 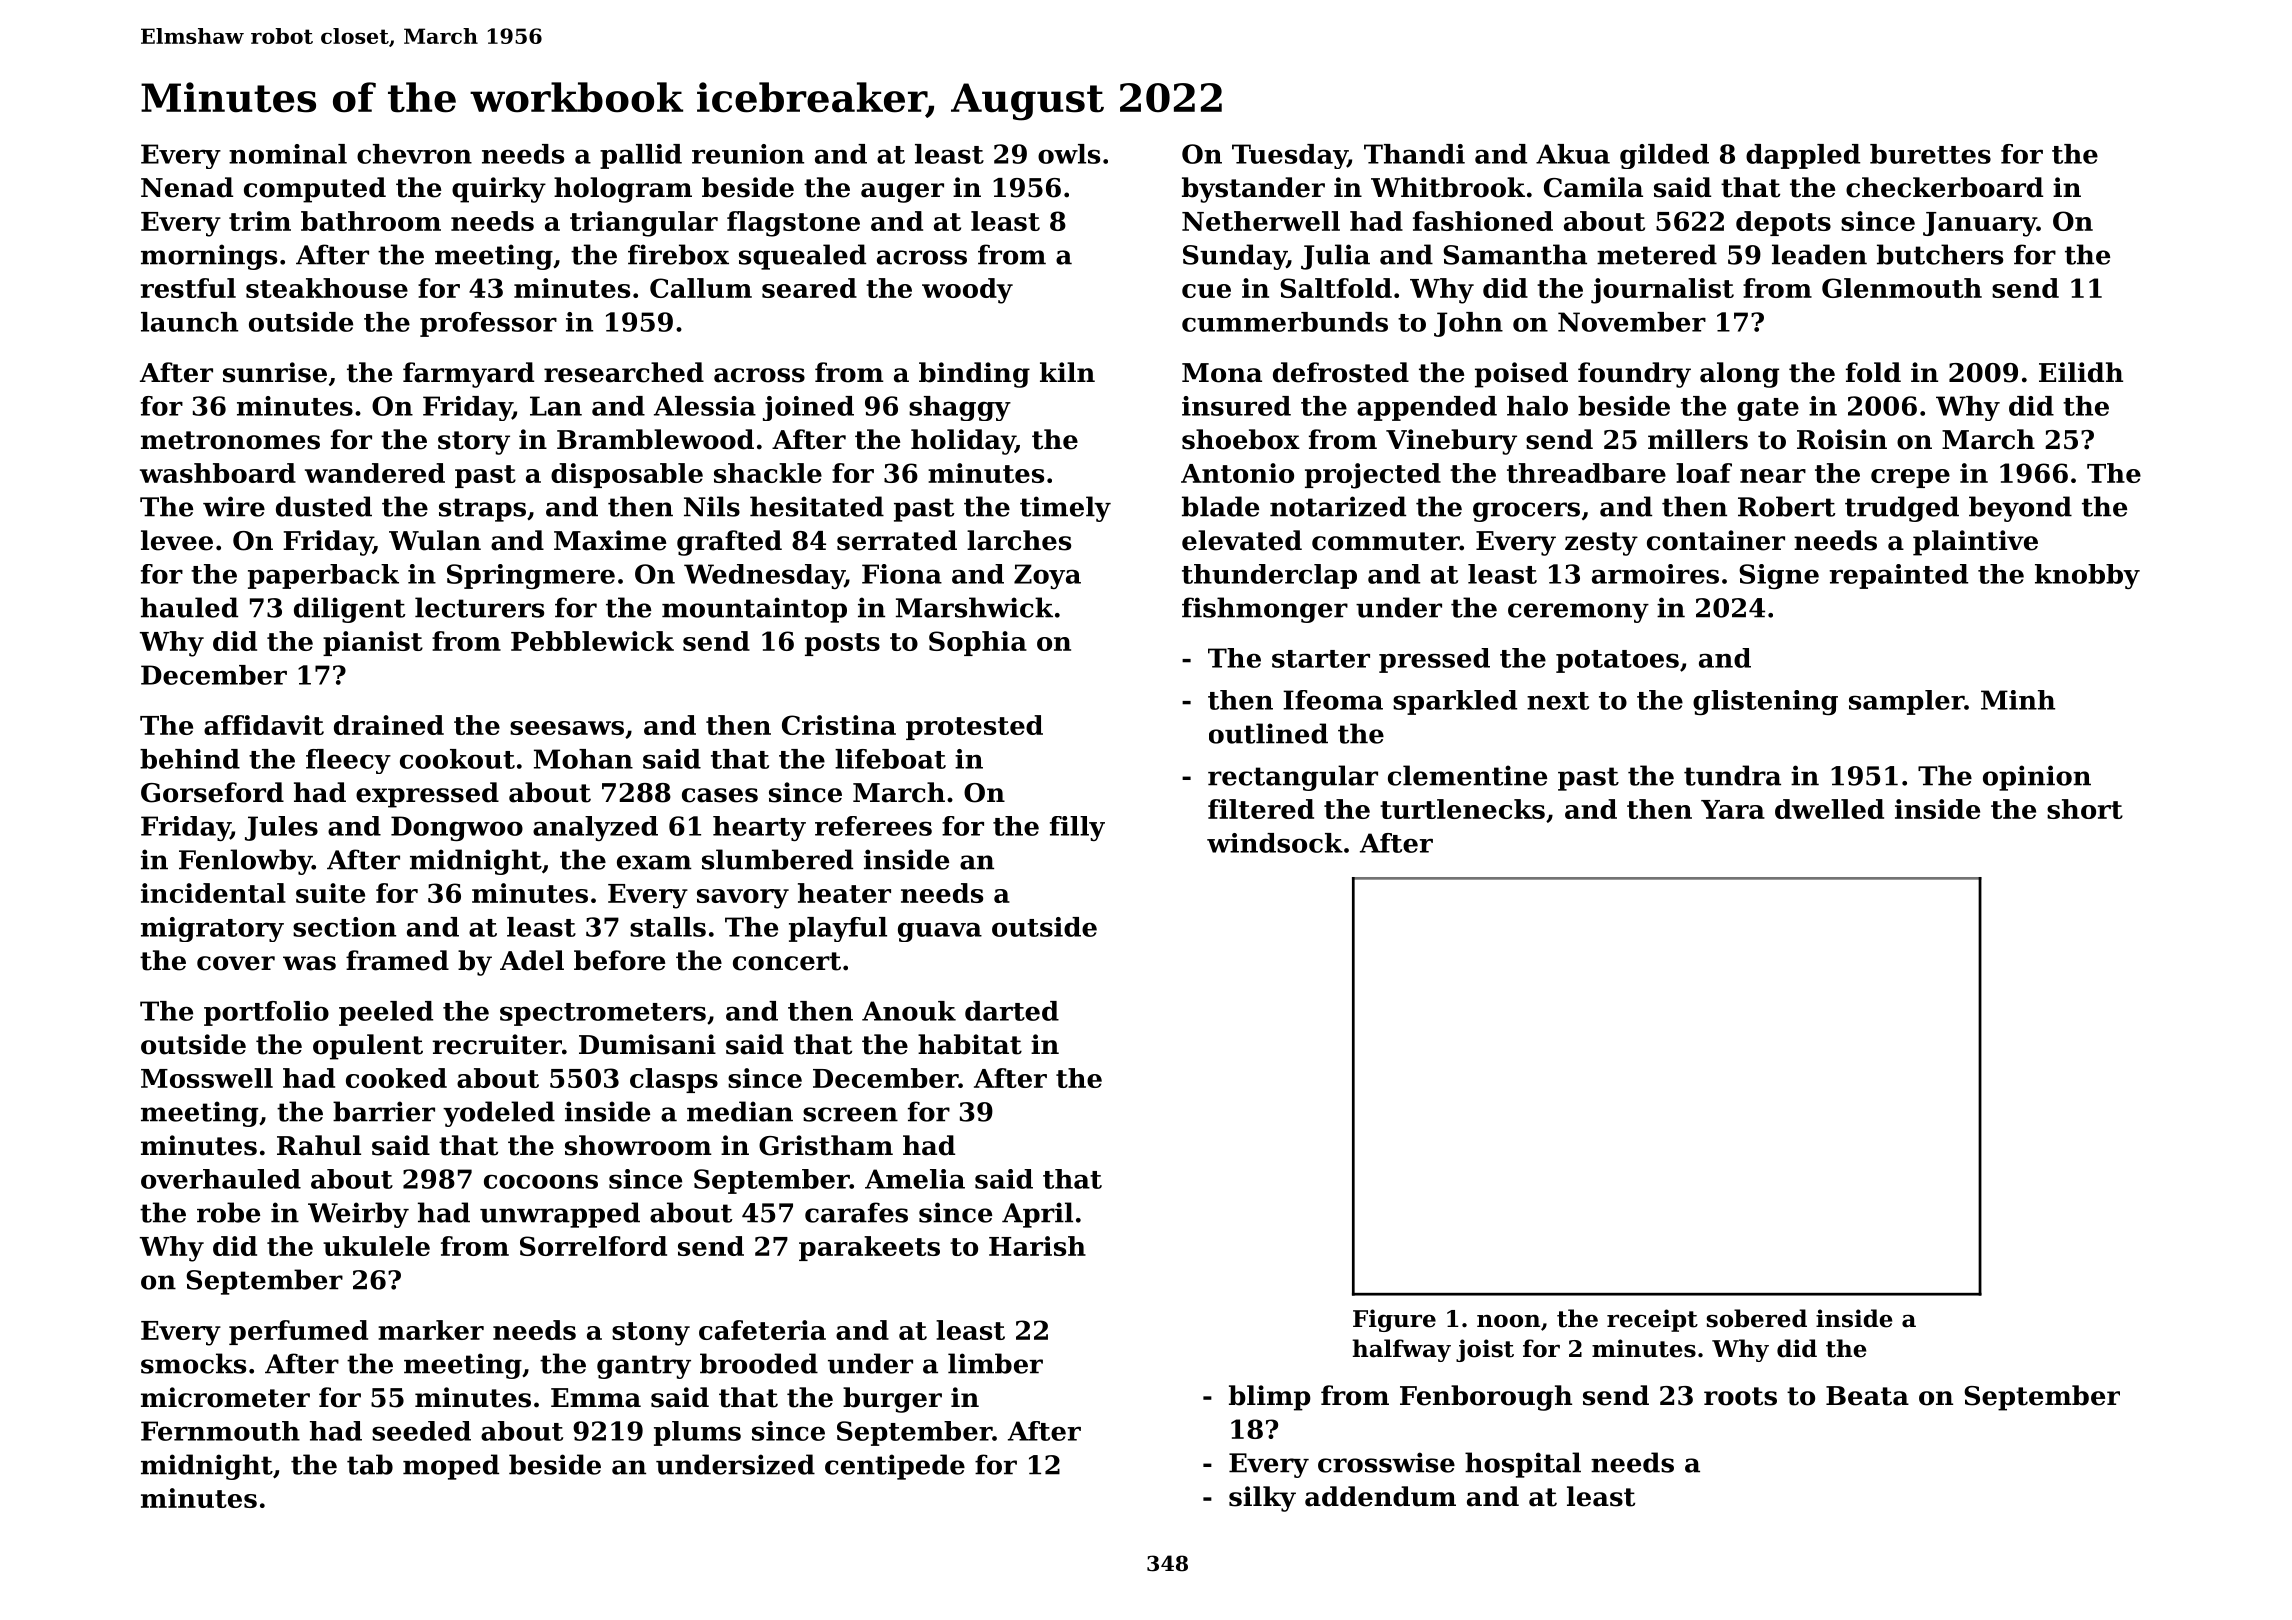 What do you see at coordinates (1206, 291) in the image?
I see `cue` at bounding box center [1206, 291].
